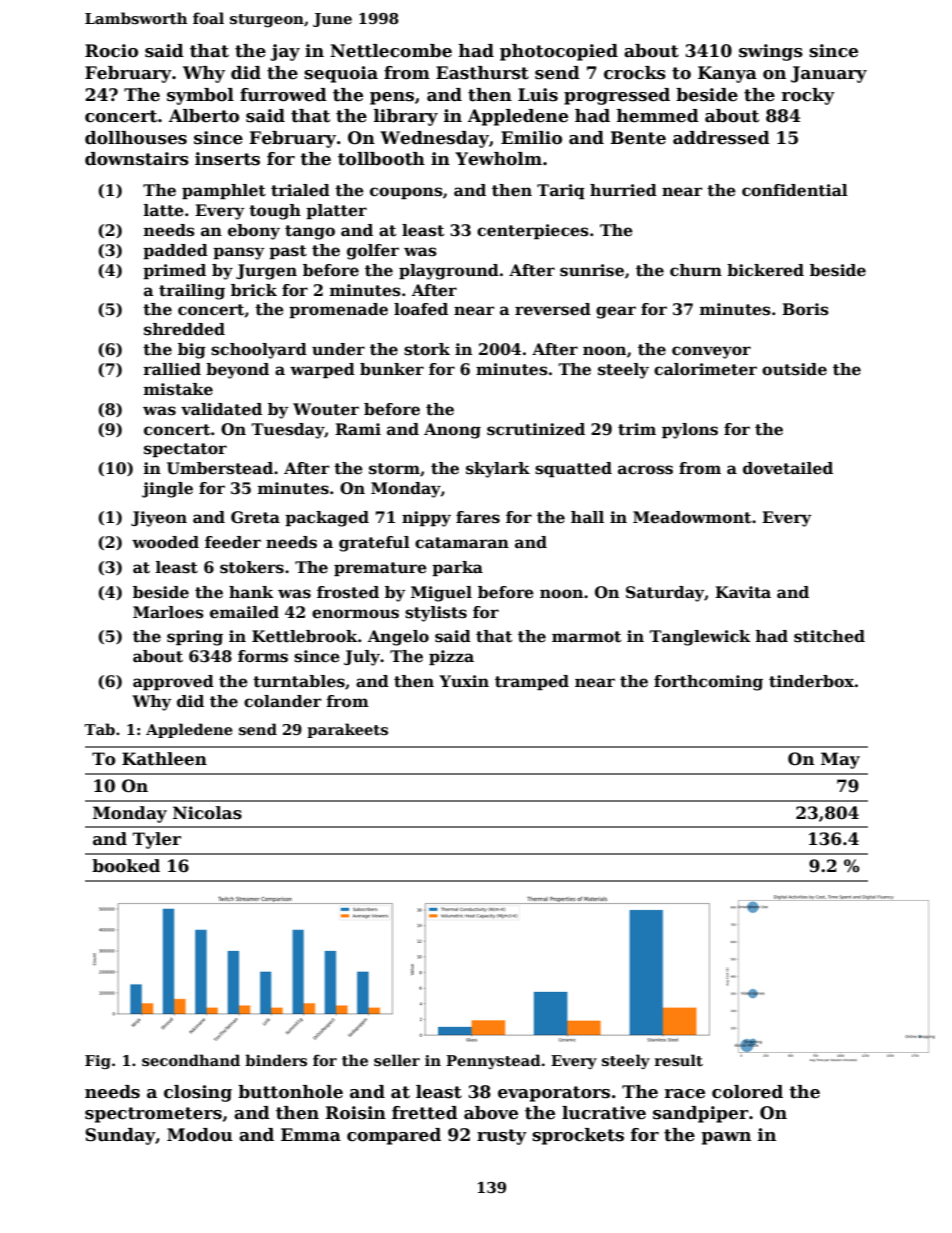  I want to click on marmot, so click(586, 637).
